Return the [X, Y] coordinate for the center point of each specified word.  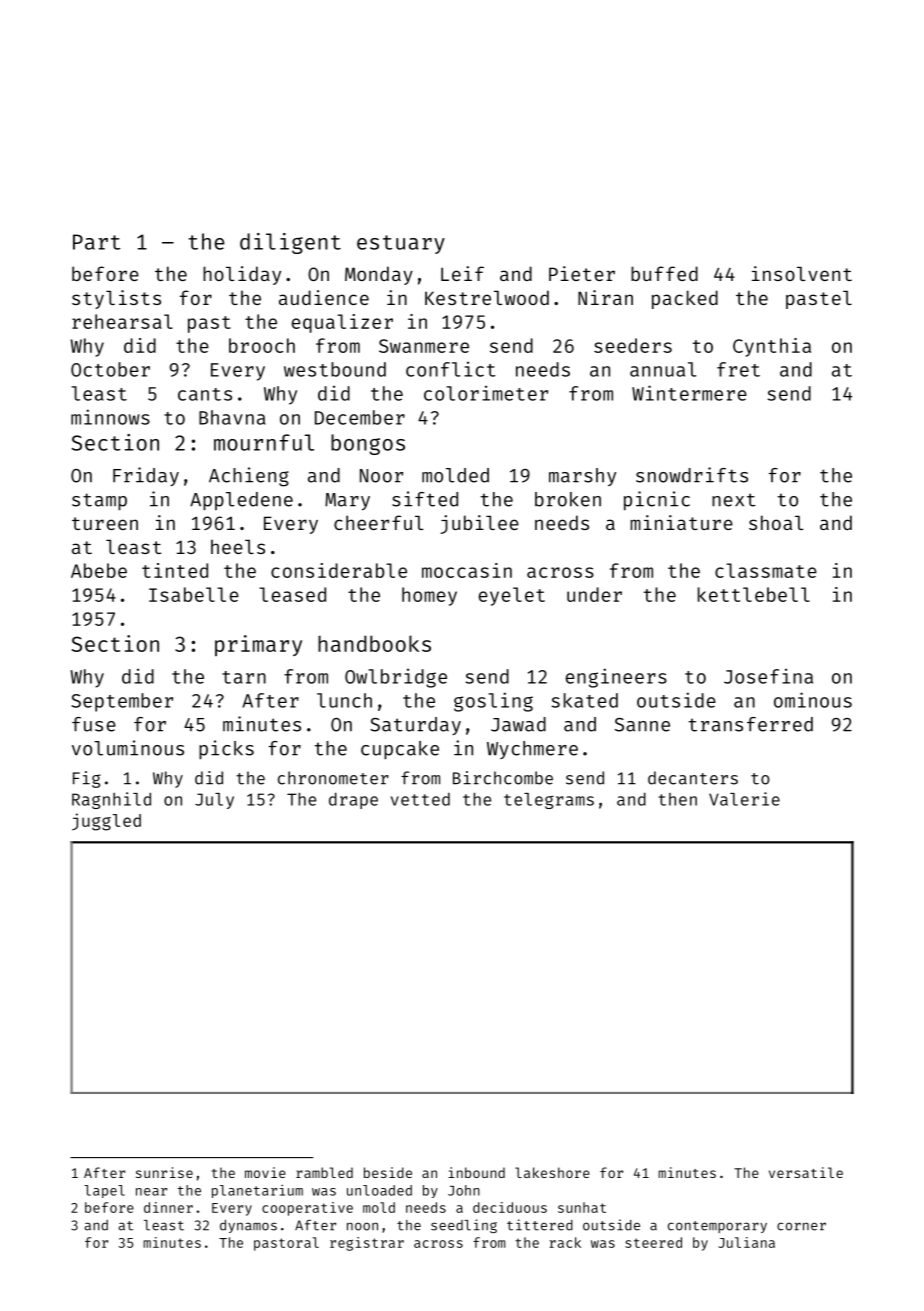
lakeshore [552, 1172]
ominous [813, 700]
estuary [401, 244]
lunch [344, 700]
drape [353, 800]
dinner [168, 1207]
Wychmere [532, 750]
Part [96, 242]
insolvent [802, 273]
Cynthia [772, 347]
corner [801, 1226]
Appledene [241, 501]
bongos [368, 444]
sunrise [164, 1172]
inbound [476, 1172]
